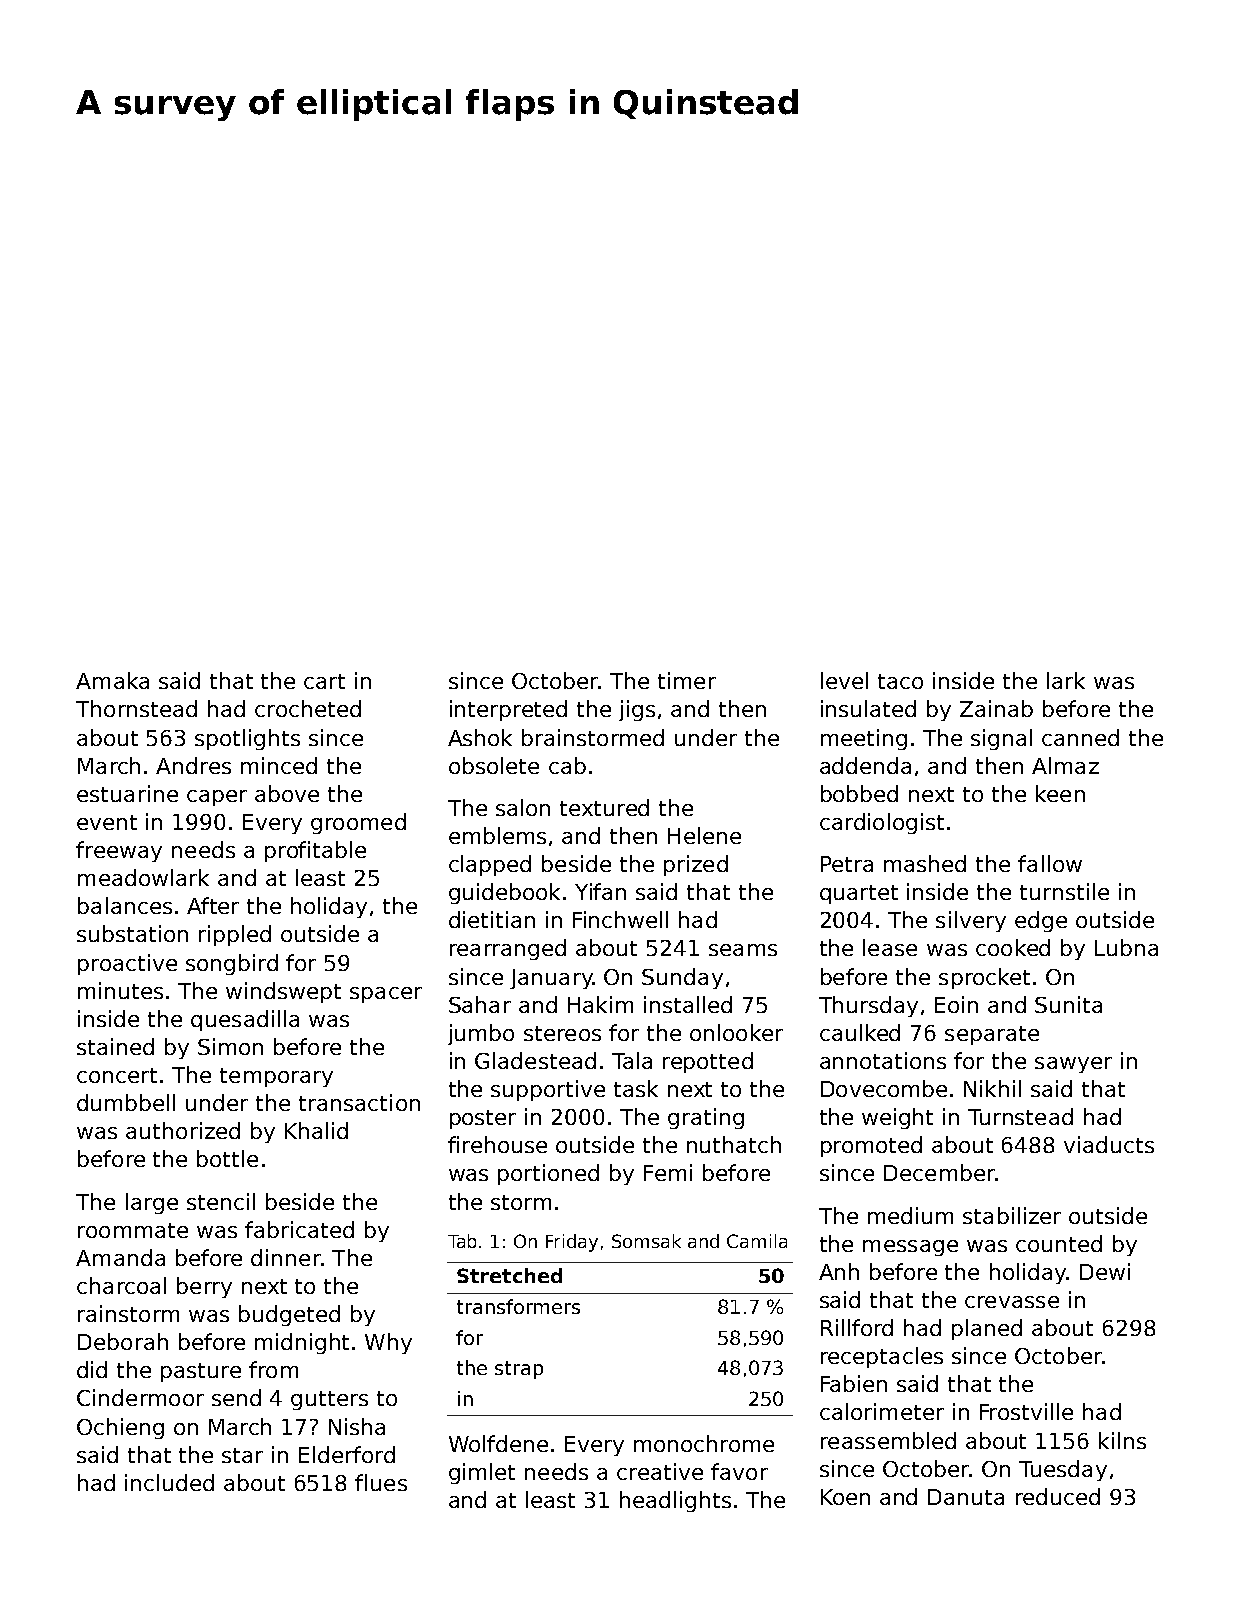 The height and width of the document is (1606, 1241). What do you see at coordinates (900, 681) in the document?
I see `taco` at bounding box center [900, 681].
